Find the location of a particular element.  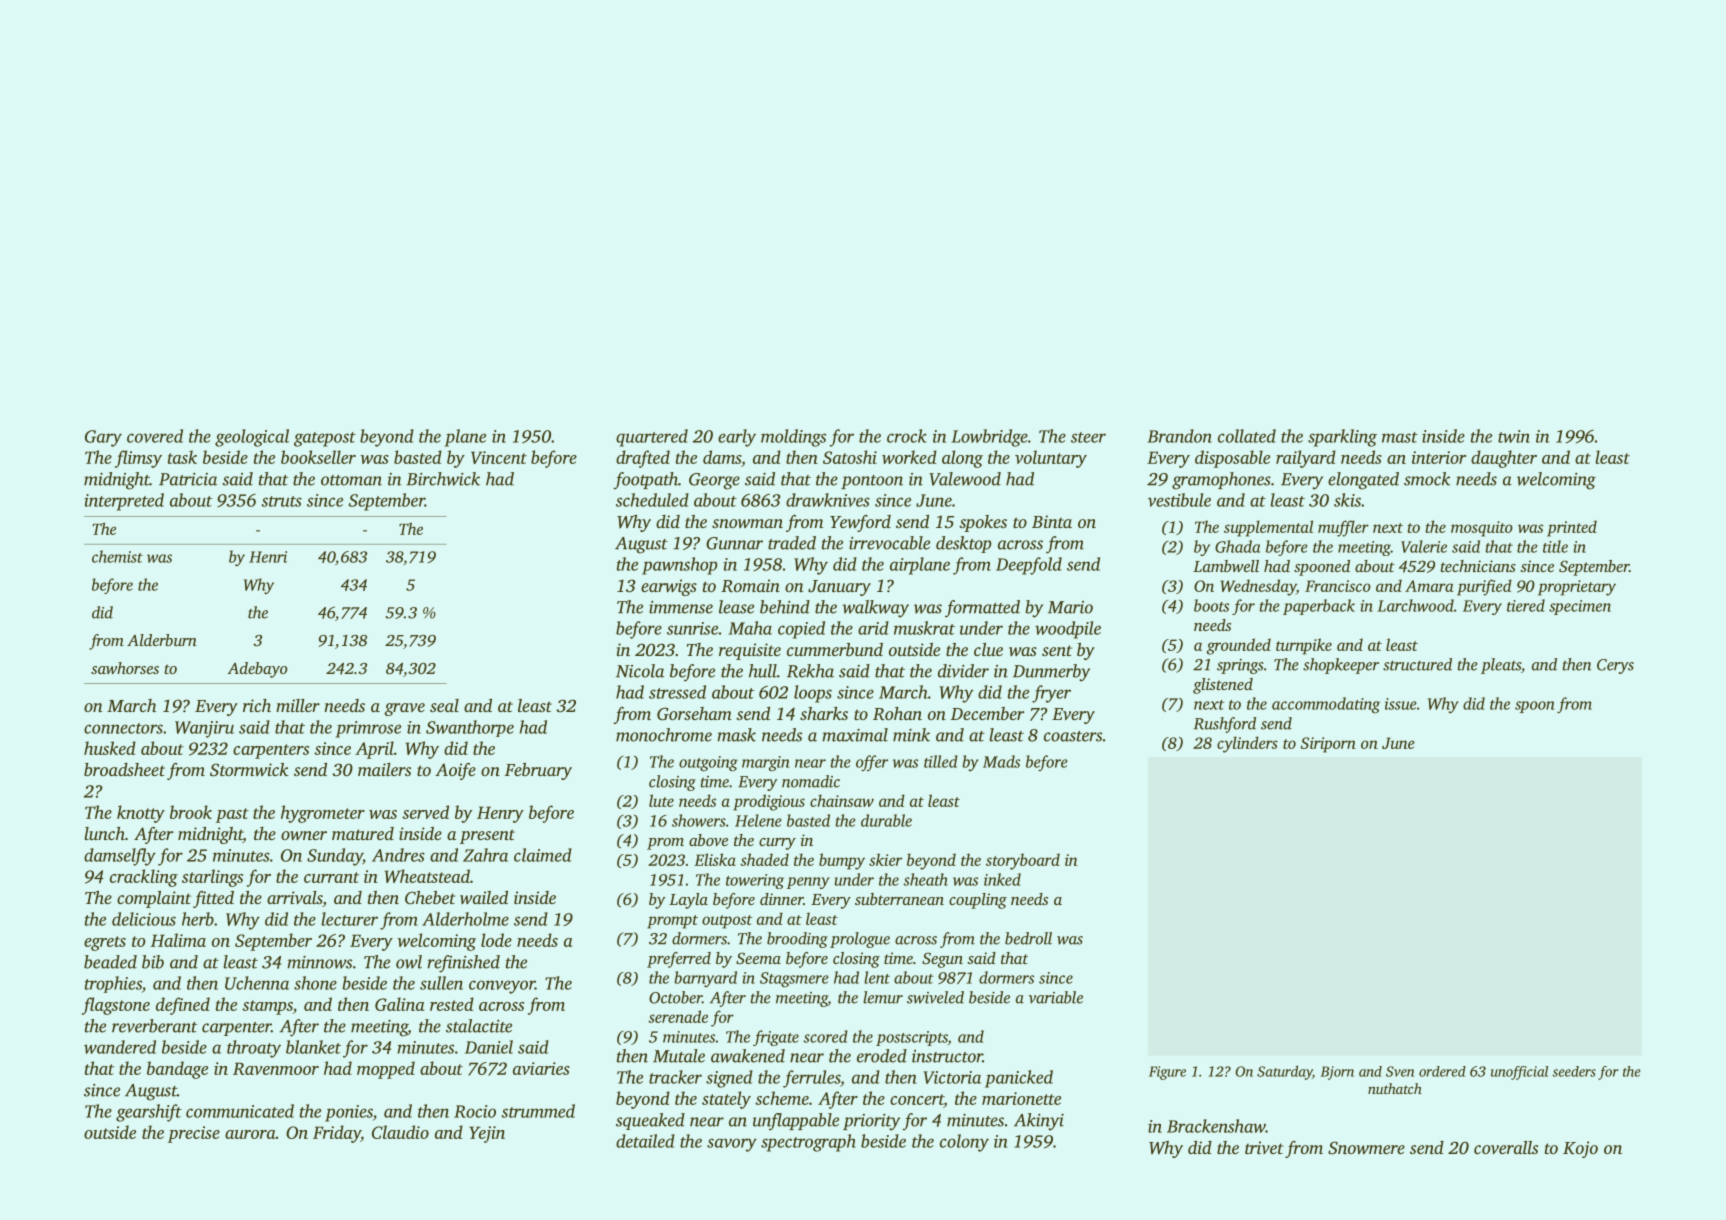

proprietary is located at coordinates (1577, 588).
